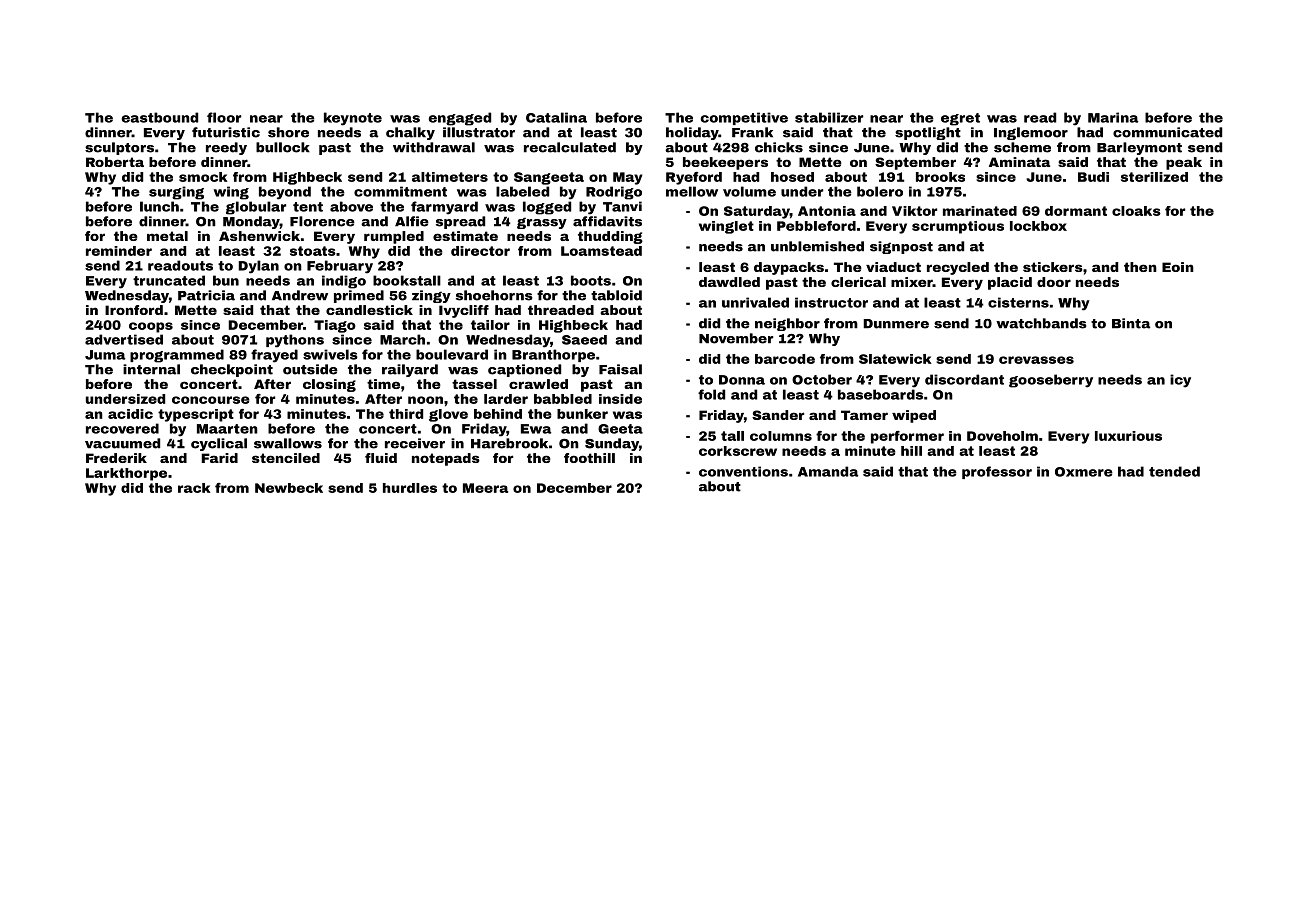 This screenshot has height=924, width=1308. What do you see at coordinates (160, 117) in the screenshot?
I see `eastbound` at bounding box center [160, 117].
